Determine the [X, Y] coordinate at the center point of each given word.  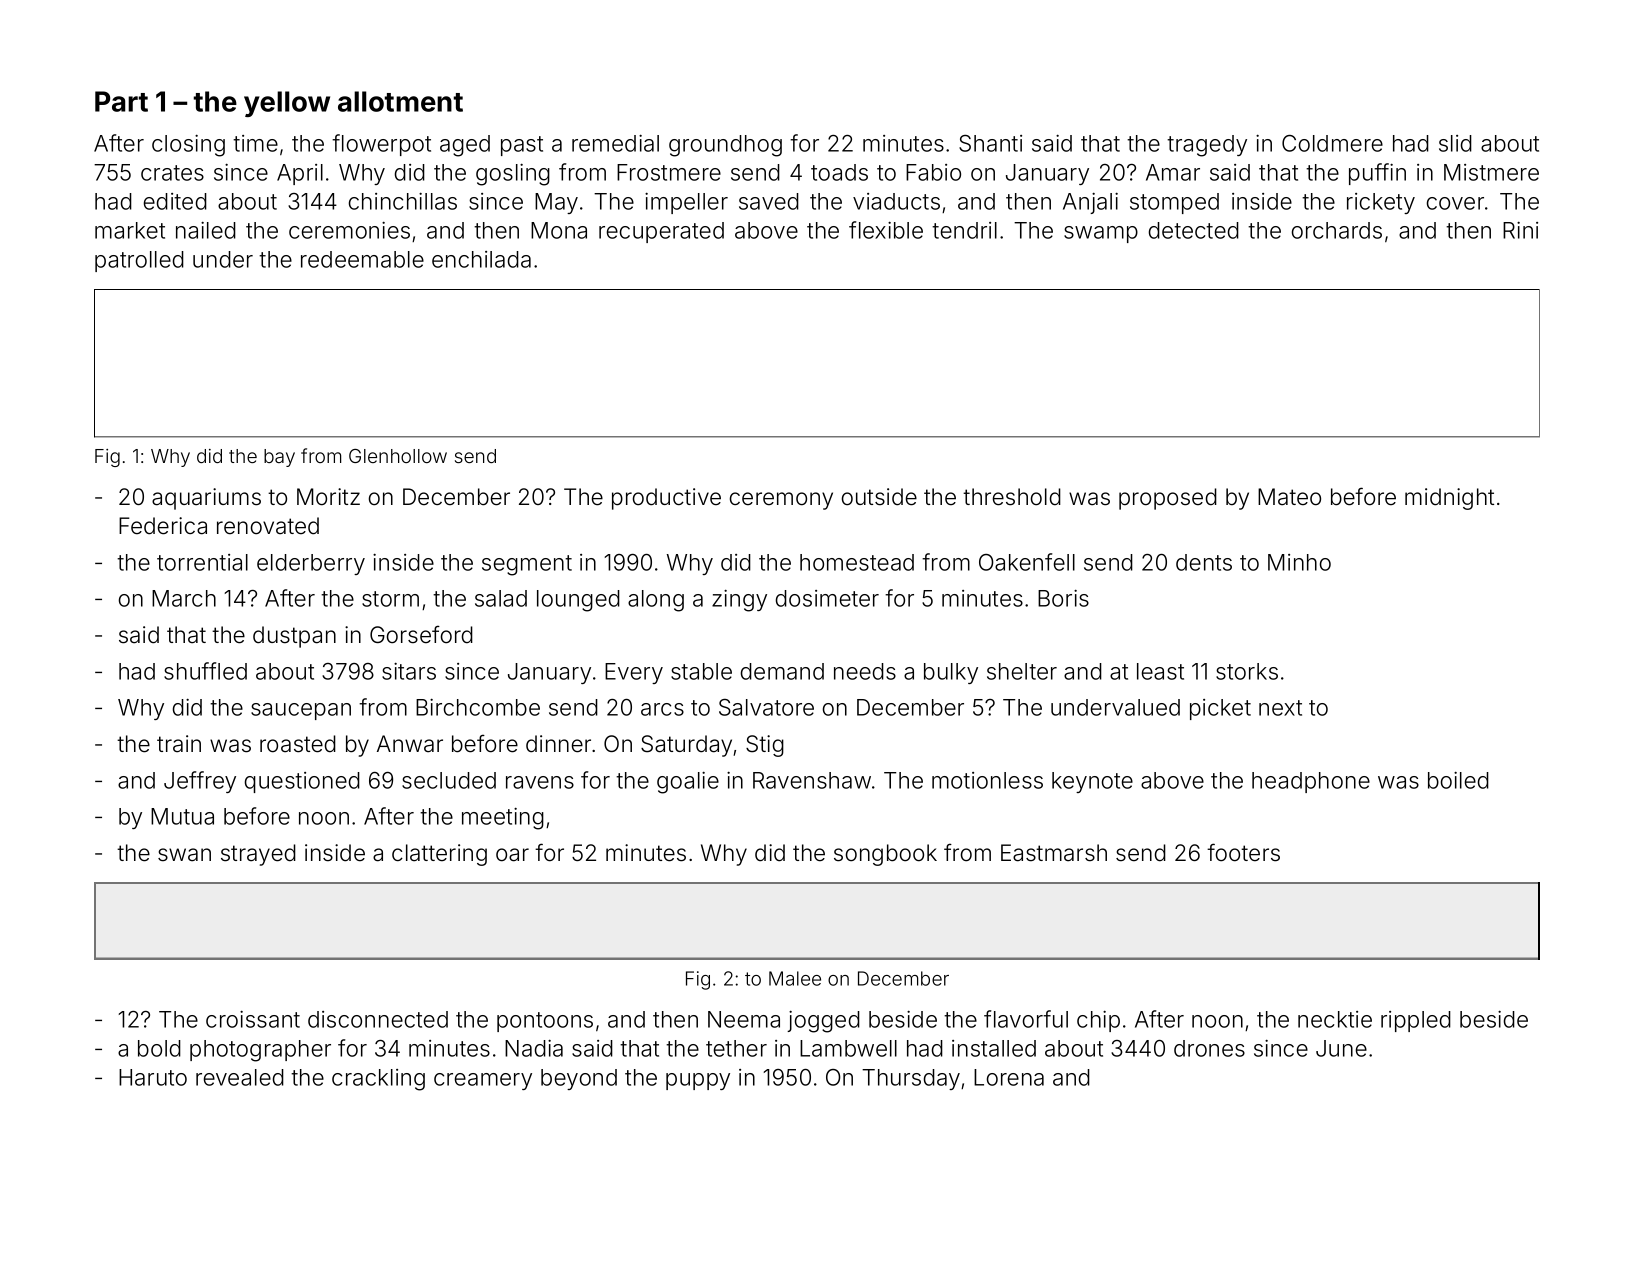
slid [1455, 143]
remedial [615, 143]
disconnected [378, 1019]
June [1341, 1048]
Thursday [911, 1079]
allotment [400, 101]
